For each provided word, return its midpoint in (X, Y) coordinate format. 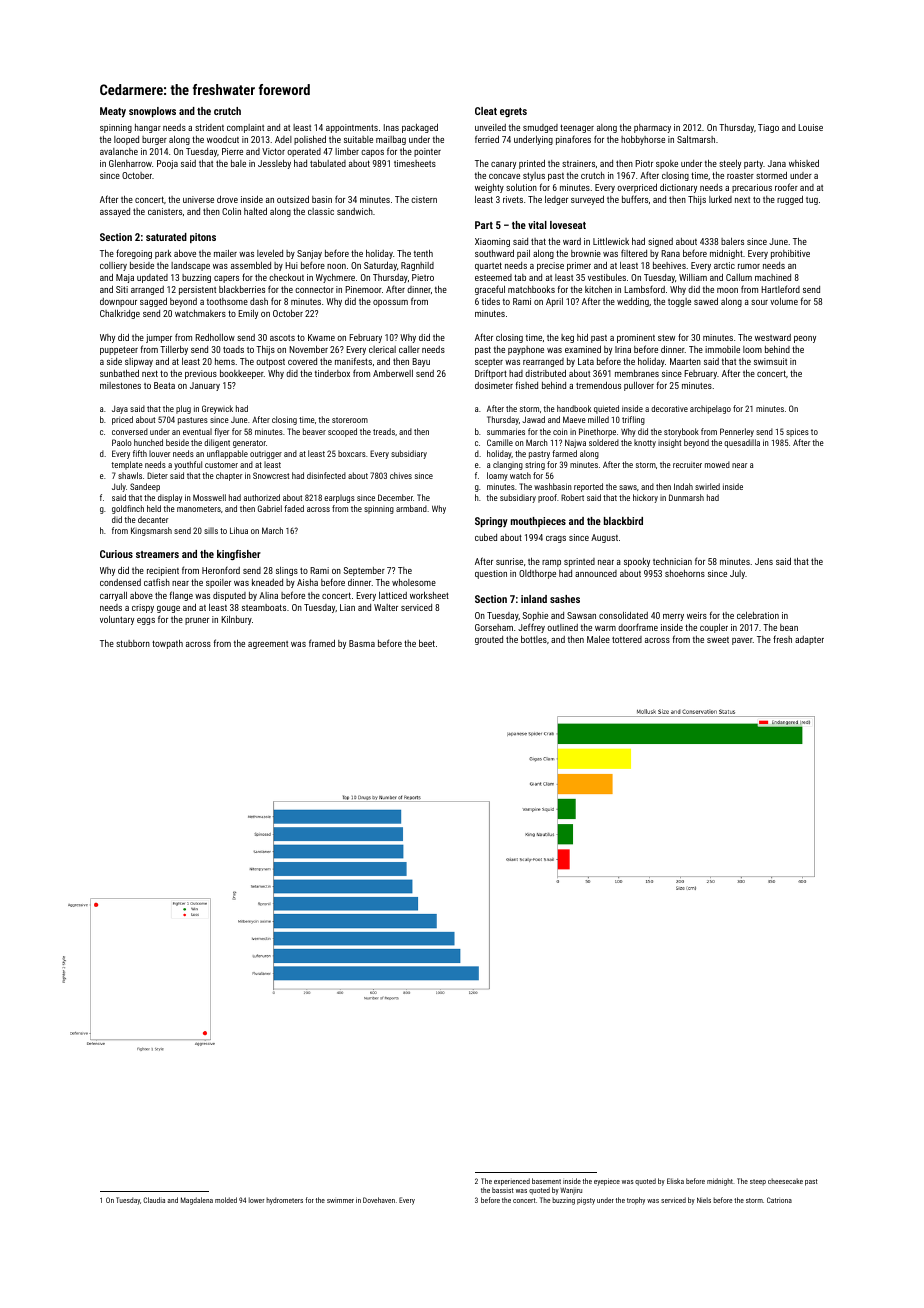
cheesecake (785, 1181)
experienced (512, 1182)
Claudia (154, 1200)
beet (427, 643)
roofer (786, 187)
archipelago (710, 409)
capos (372, 153)
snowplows (152, 112)
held (154, 508)
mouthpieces (538, 522)
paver (742, 641)
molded (226, 1200)
